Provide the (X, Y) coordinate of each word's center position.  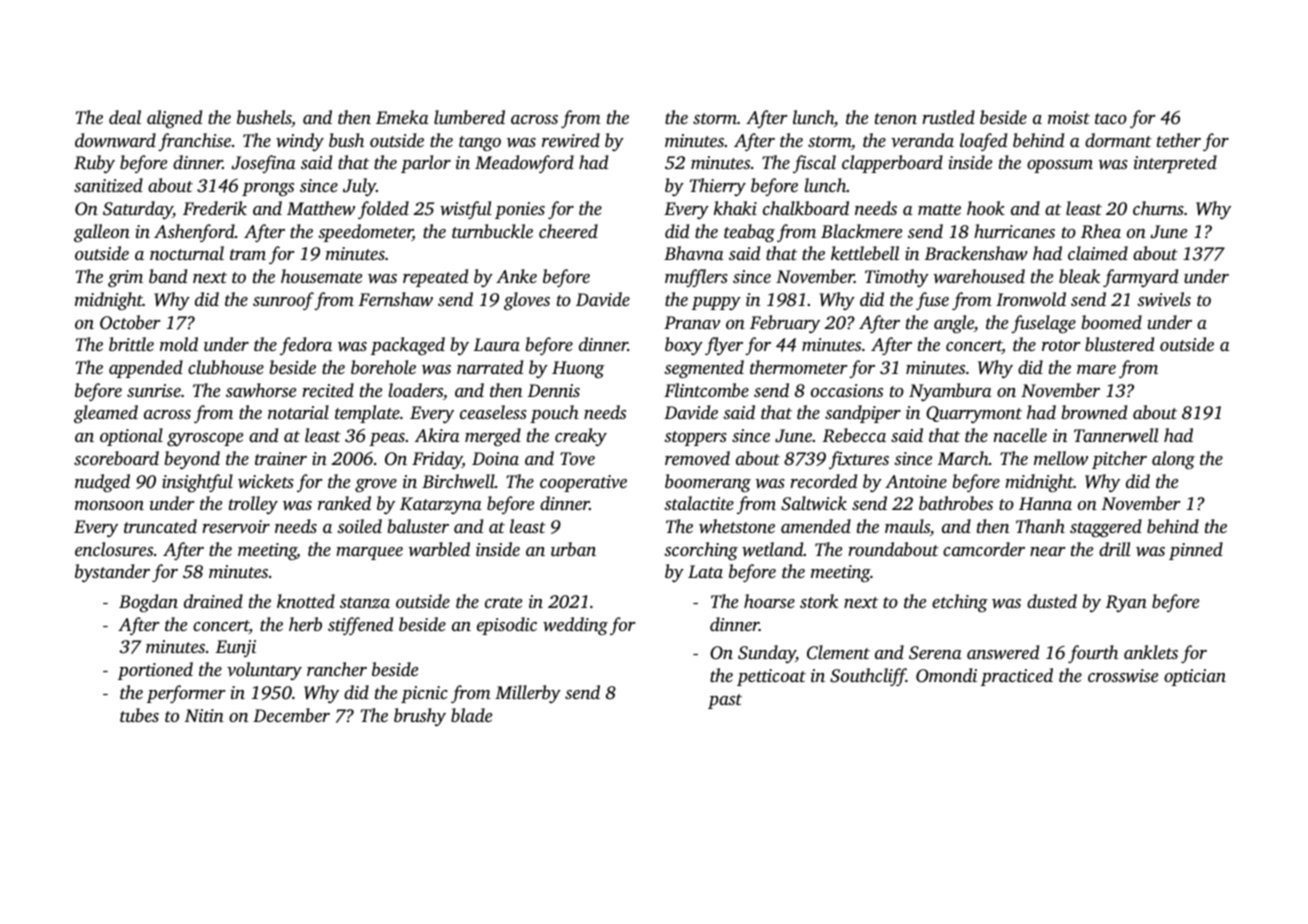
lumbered (469, 117)
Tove (577, 458)
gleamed (106, 414)
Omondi (946, 675)
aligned (174, 119)
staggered (1106, 528)
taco (1111, 118)
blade (471, 715)
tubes (139, 715)
